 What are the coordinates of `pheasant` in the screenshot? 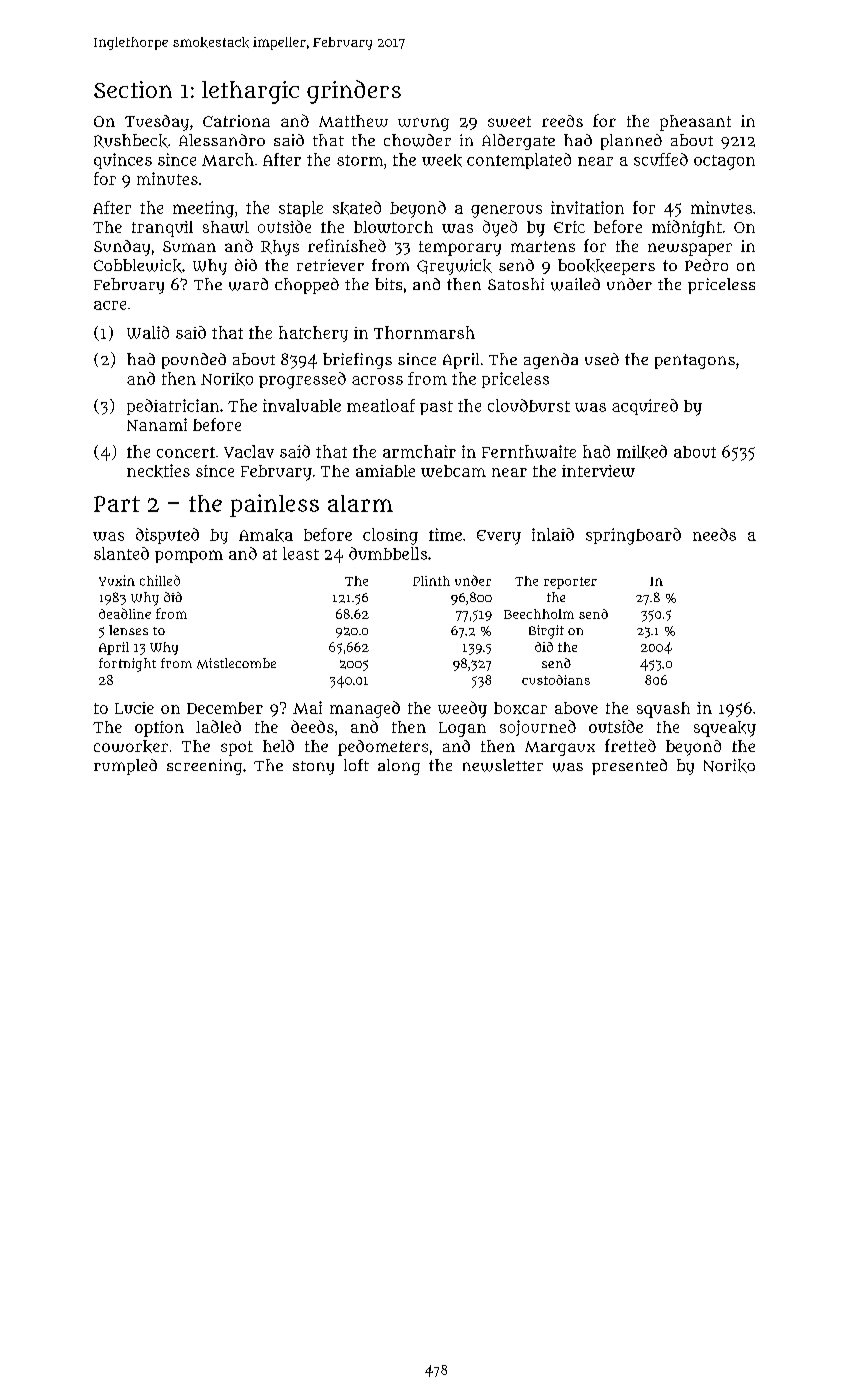 It's located at (695, 123).
